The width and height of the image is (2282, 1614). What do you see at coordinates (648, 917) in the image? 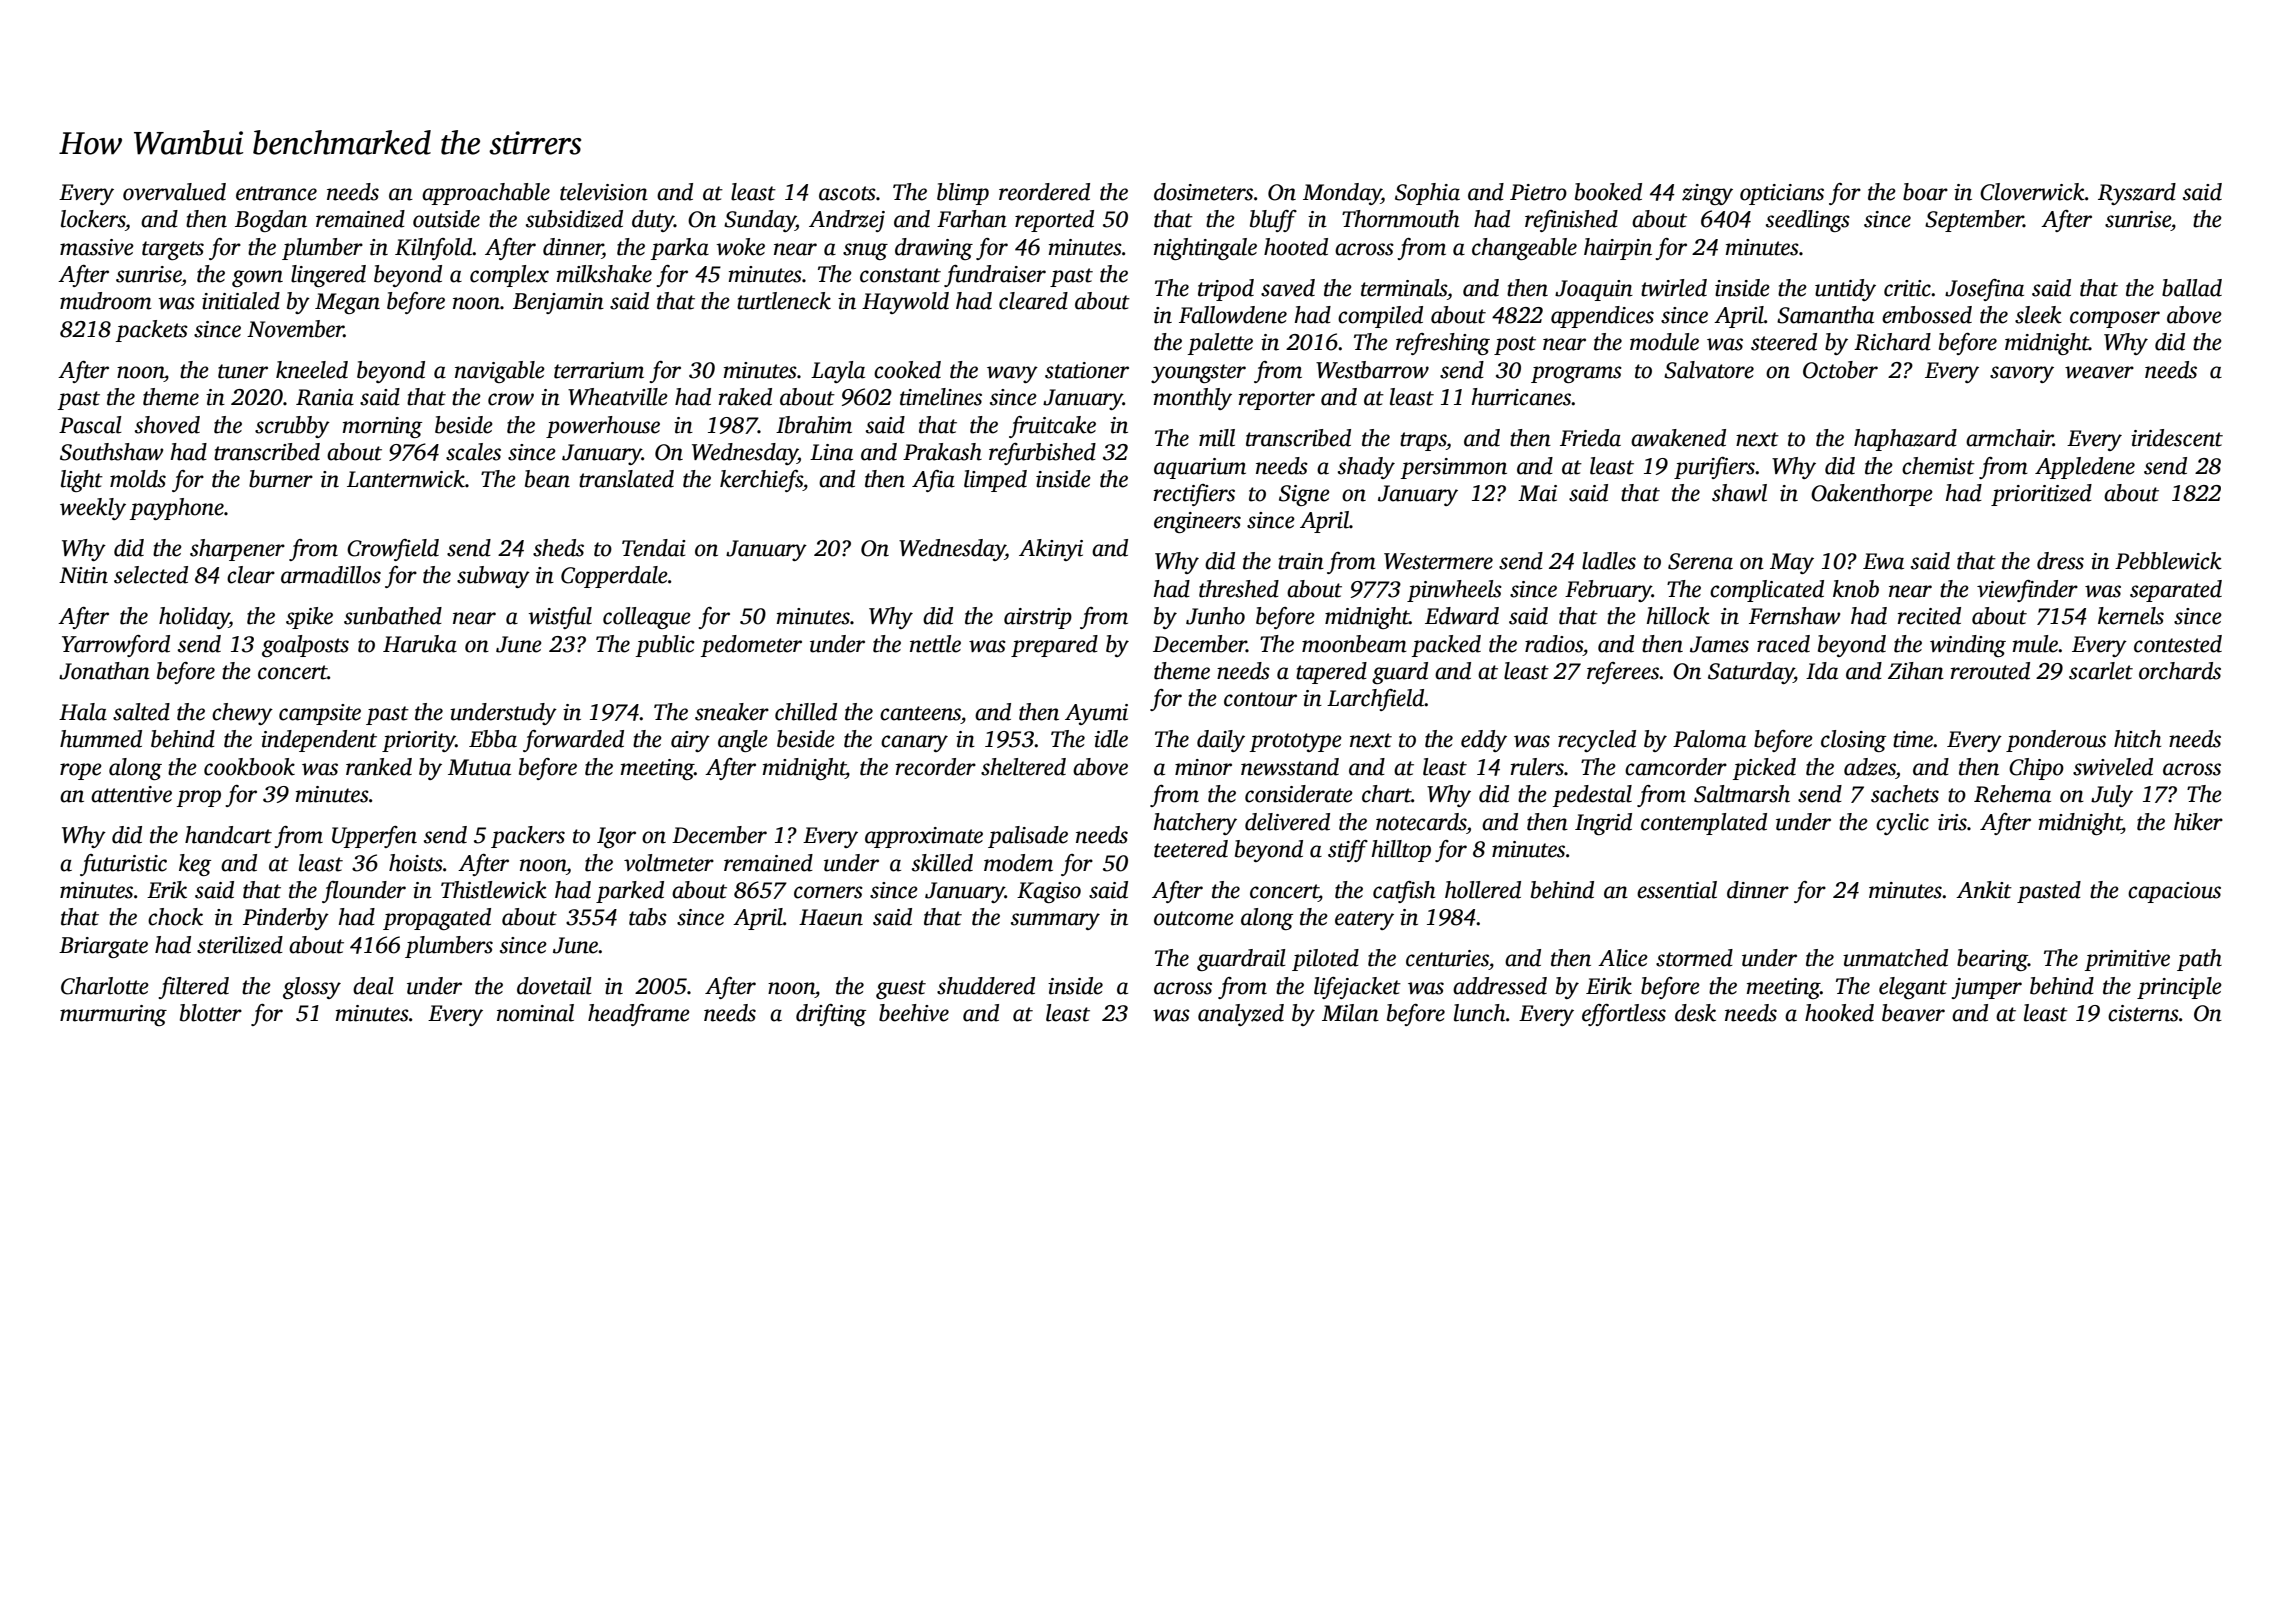
I see `tabs` at bounding box center [648, 917].
